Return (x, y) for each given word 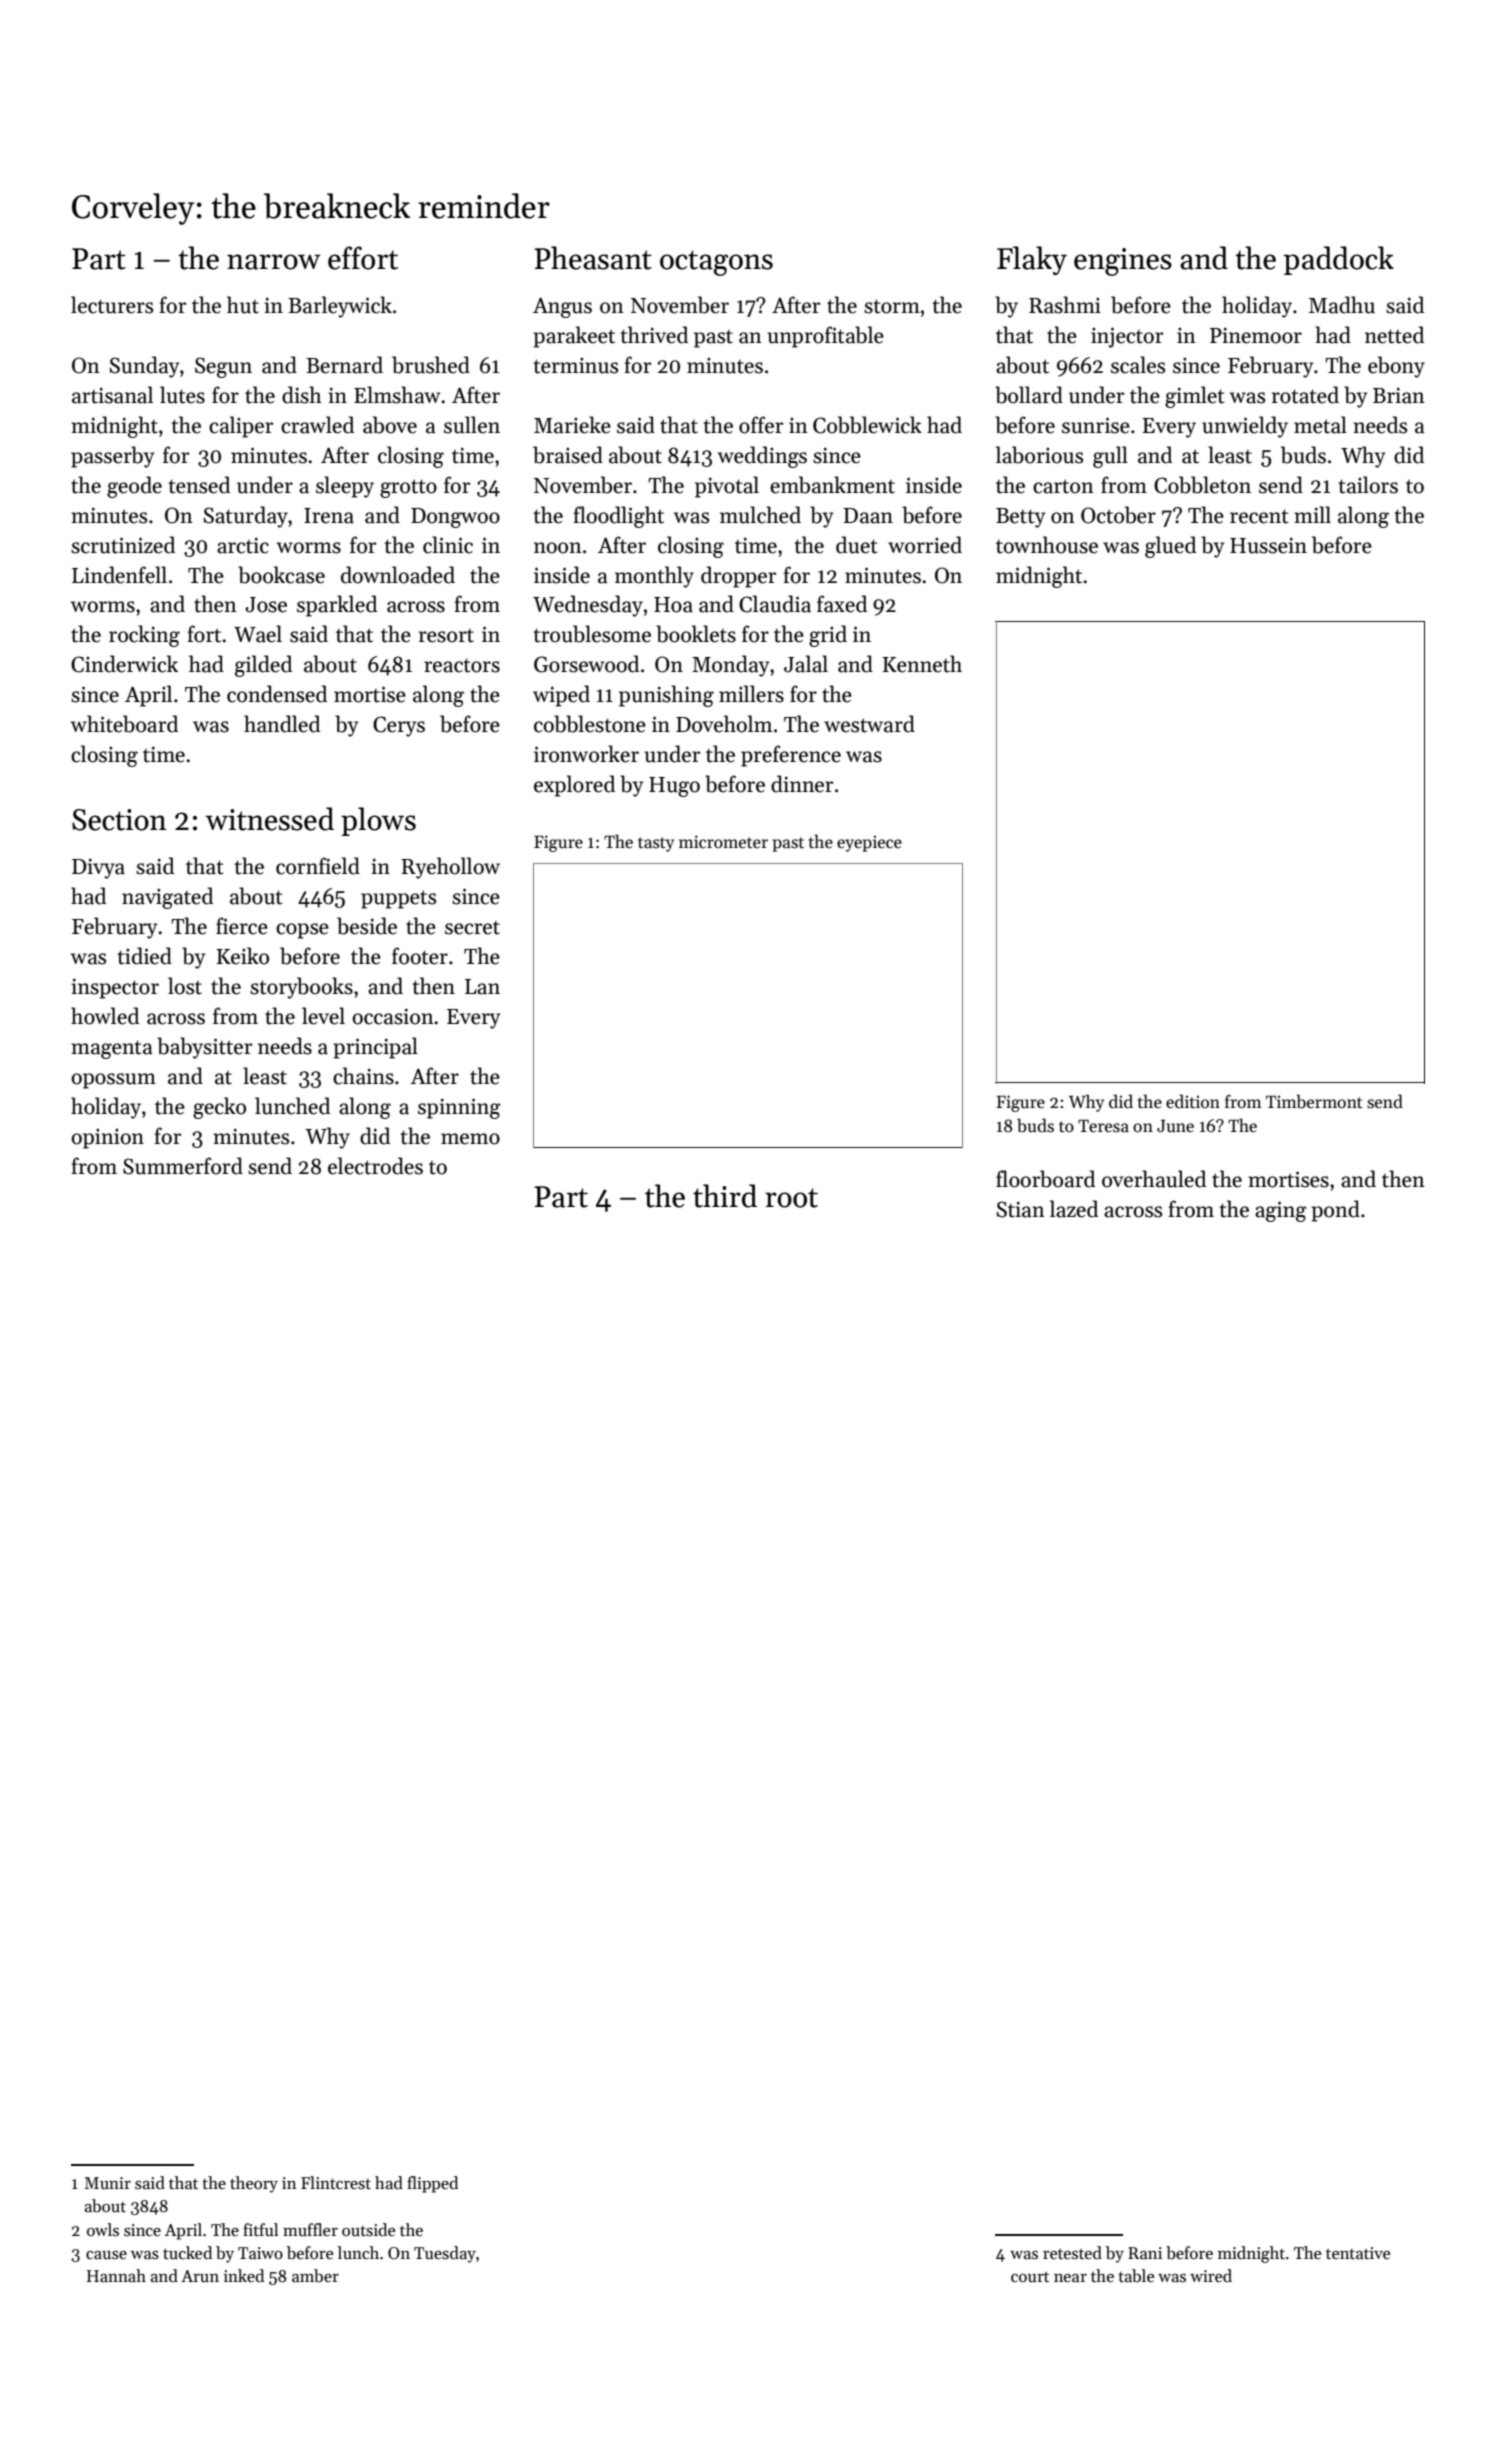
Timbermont (1314, 1101)
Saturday (246, 517)
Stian (1021, 1209)
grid (828, 636)
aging (1281, 1211)
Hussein (1268, 545)
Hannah (116, 2275)
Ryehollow (450, 868)
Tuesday (445, 2254)
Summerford (183, 1166)
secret (472, 928)
